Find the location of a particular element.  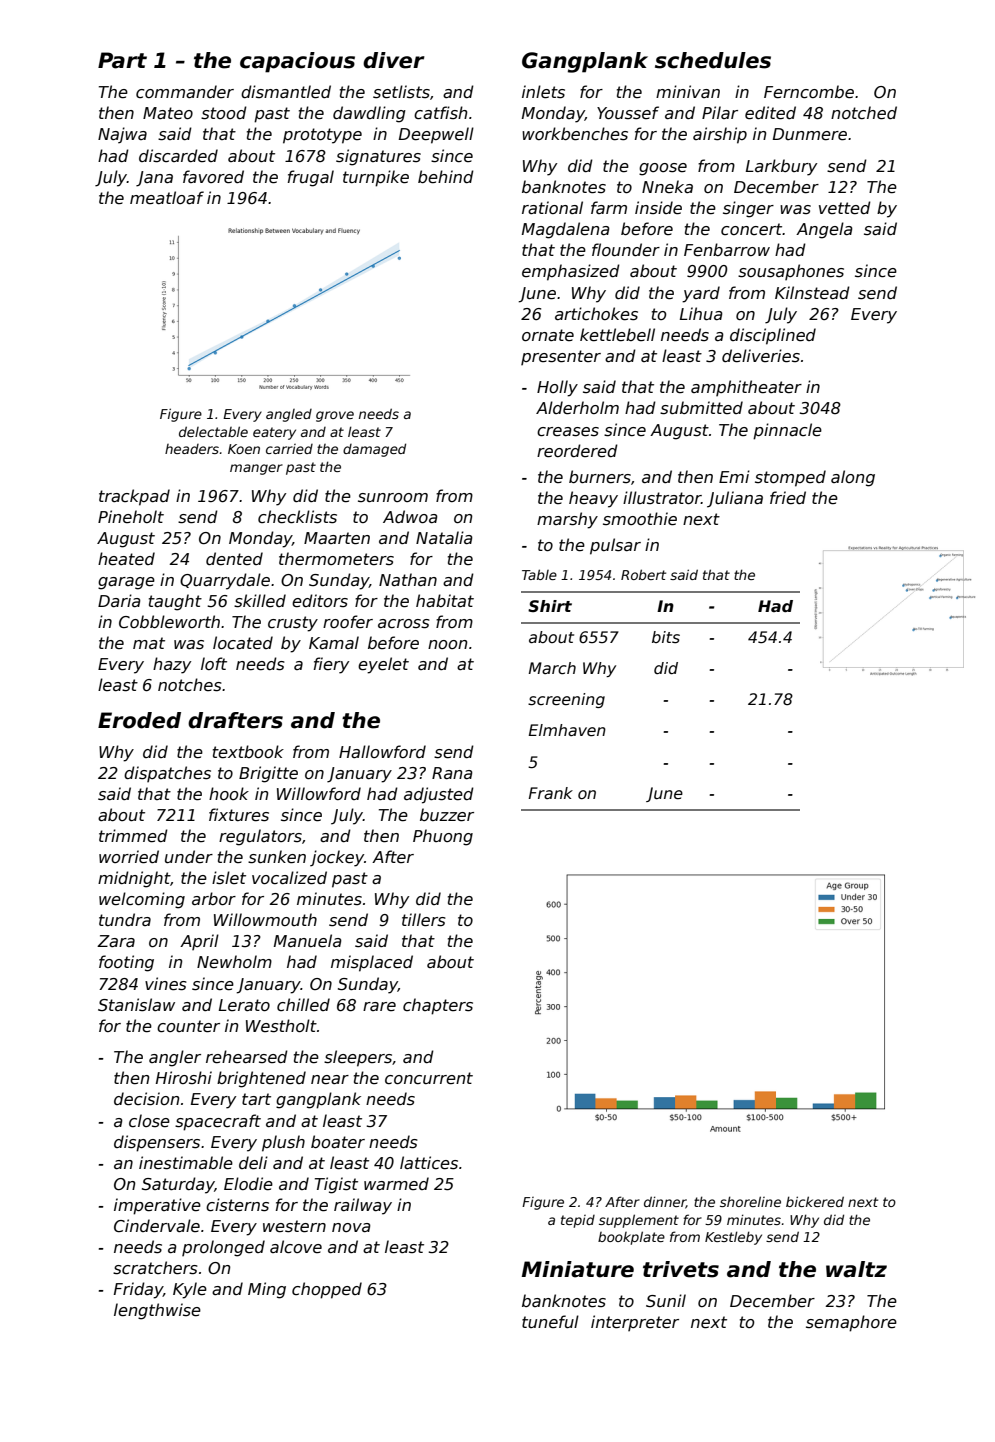

inlets is located at coordinates (543, 92).
